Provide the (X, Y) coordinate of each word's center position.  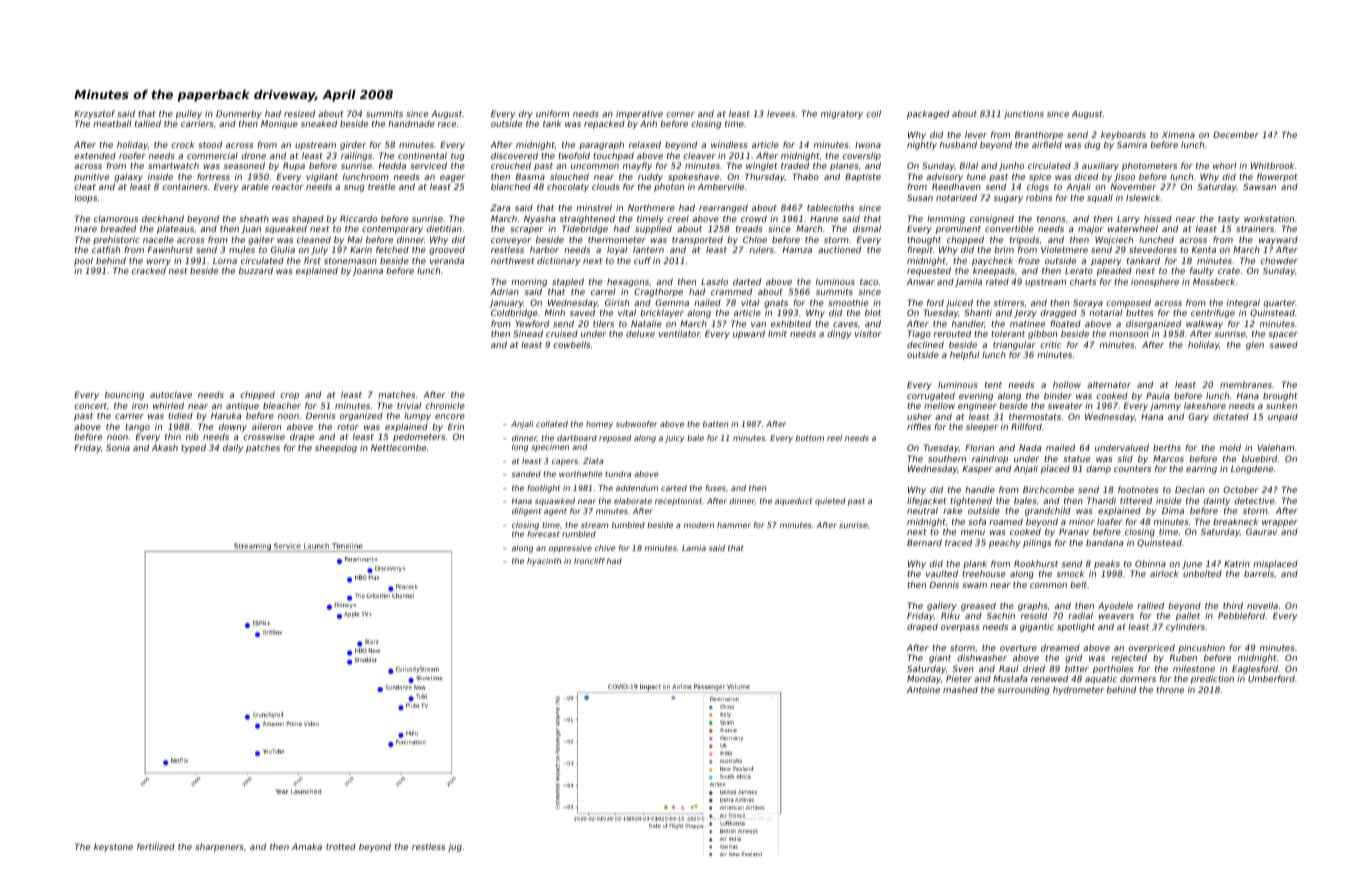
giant (940, 658)
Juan (251, 229)
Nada (1030, 447)
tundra (618, 474)
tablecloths (830, 207)
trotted (341, 846)
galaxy (128, 177)
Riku (950, 615)
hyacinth (544, 562)
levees (781, 113)
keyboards (1123, 135)
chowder (1279, 260)
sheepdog (336, 448)
